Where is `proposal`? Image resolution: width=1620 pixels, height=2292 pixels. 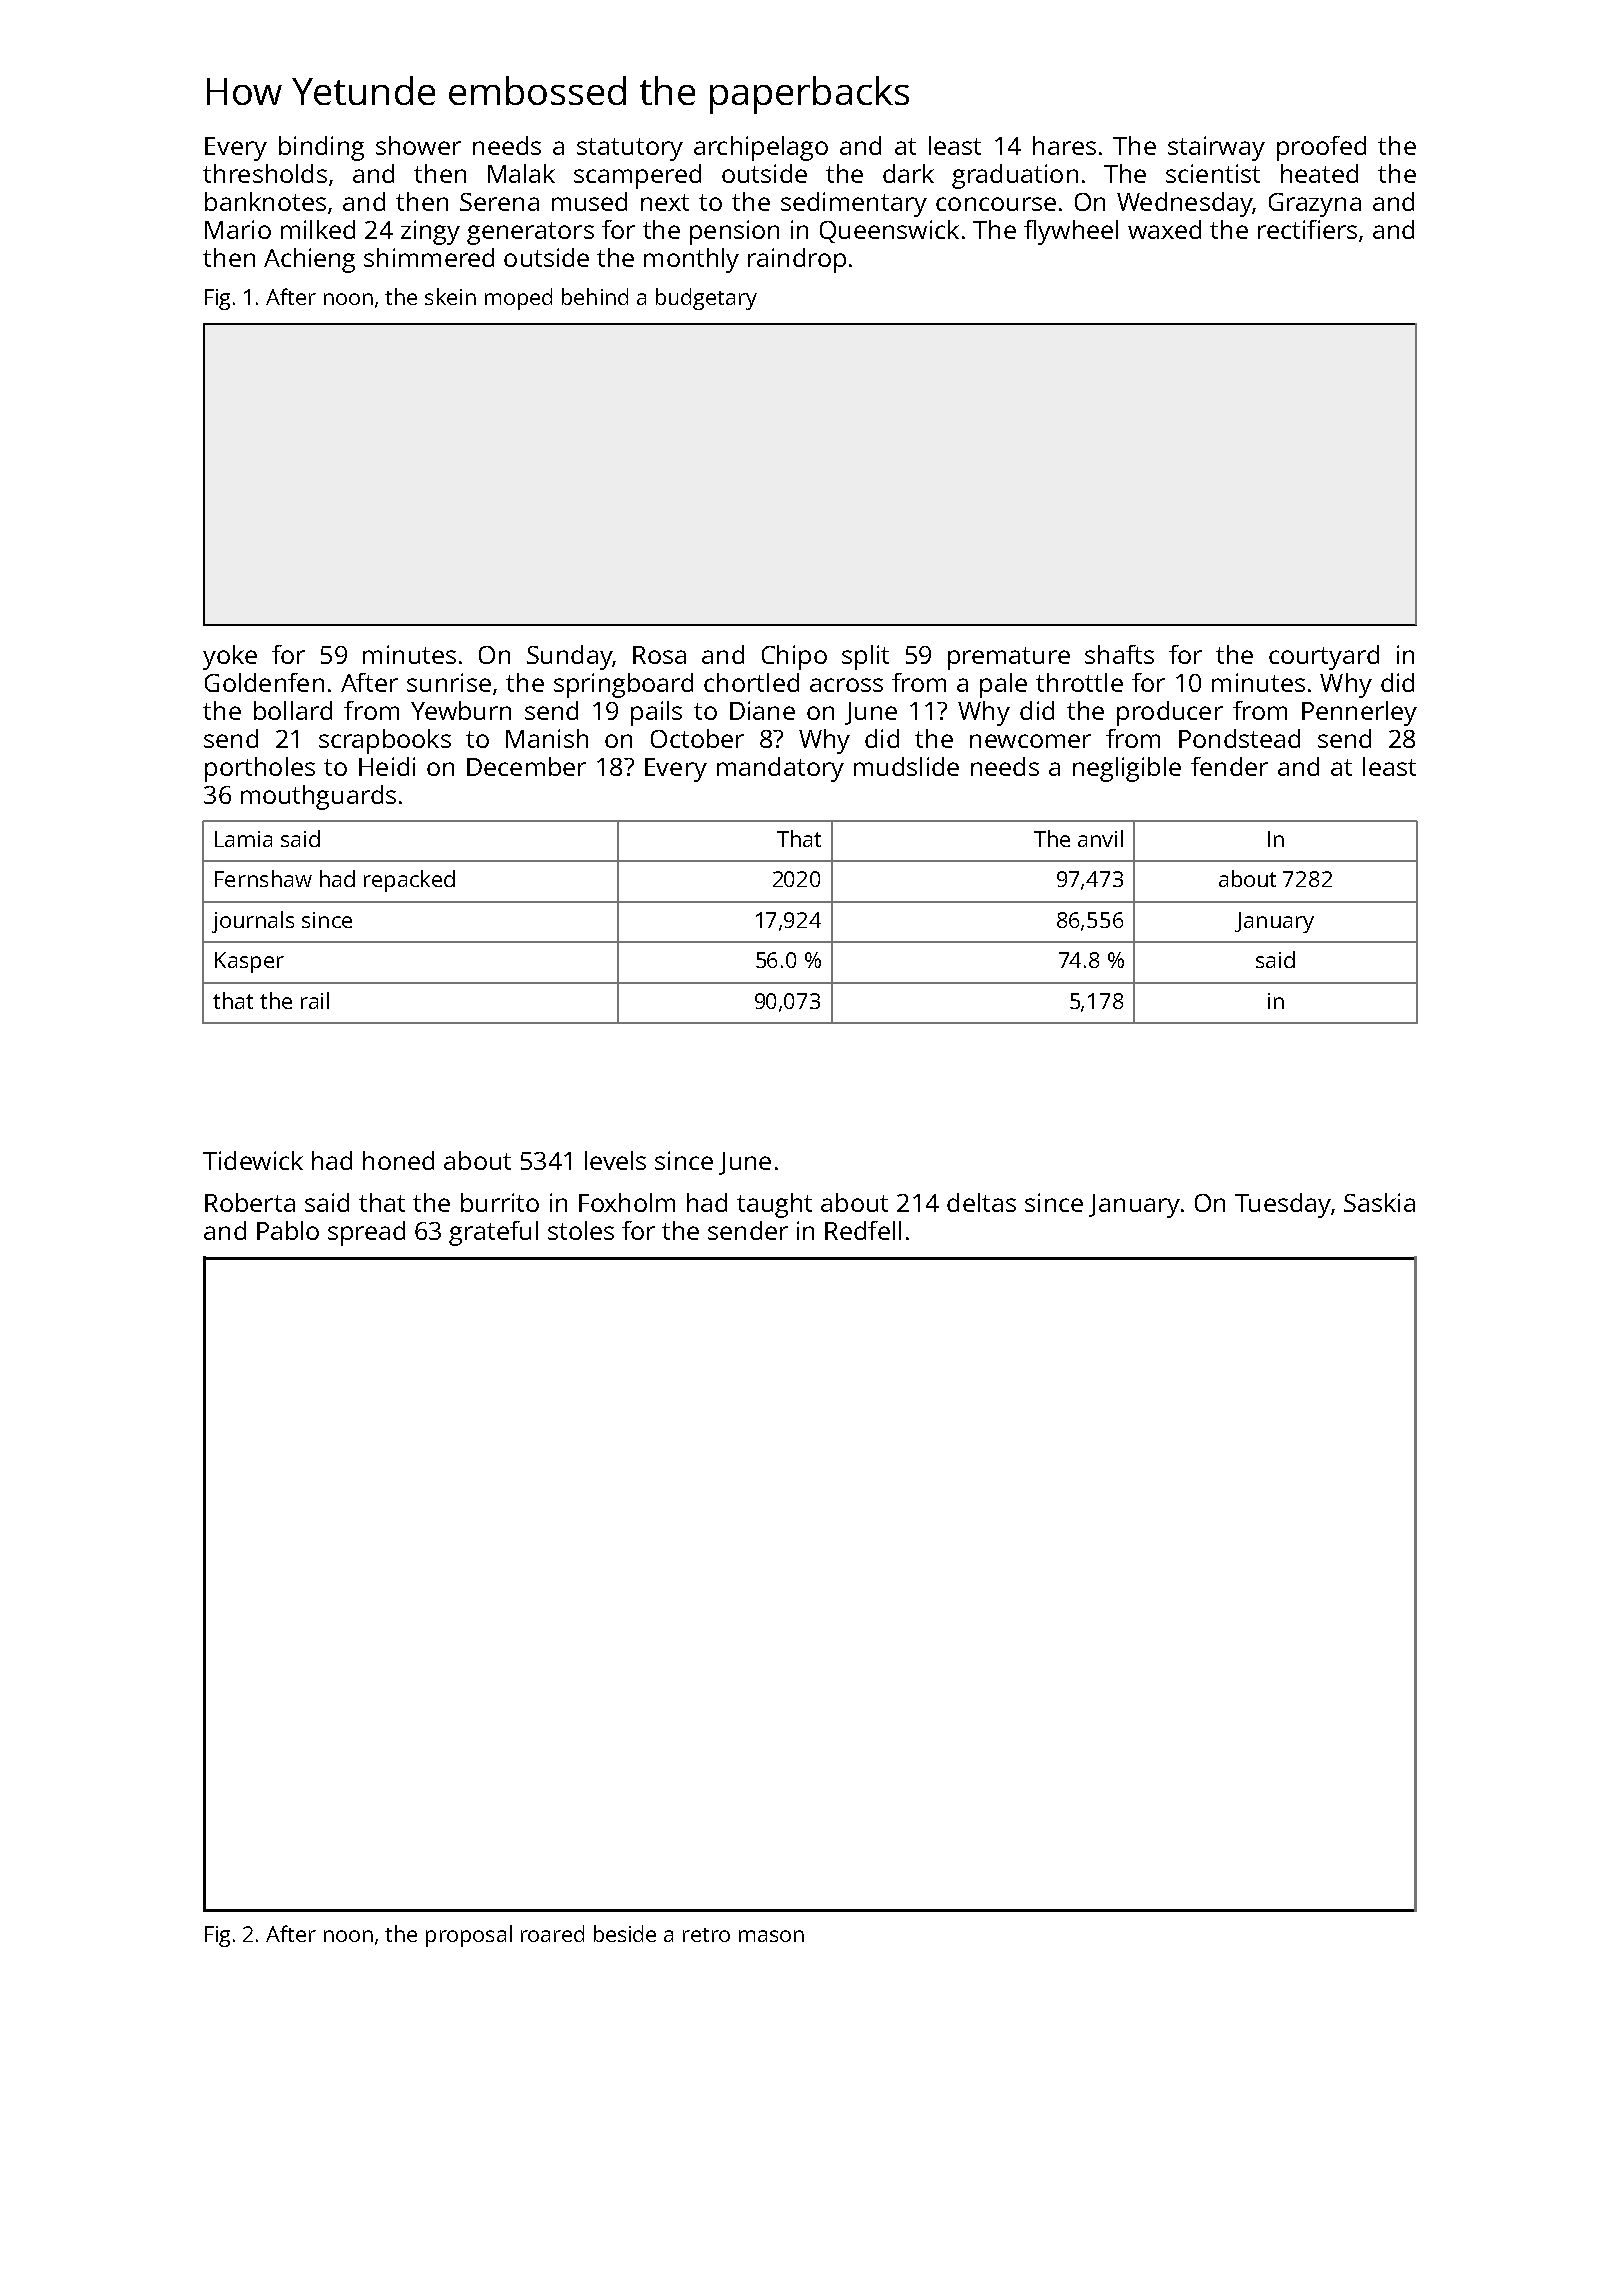 proposal is located at coordinates (469, 1936).
